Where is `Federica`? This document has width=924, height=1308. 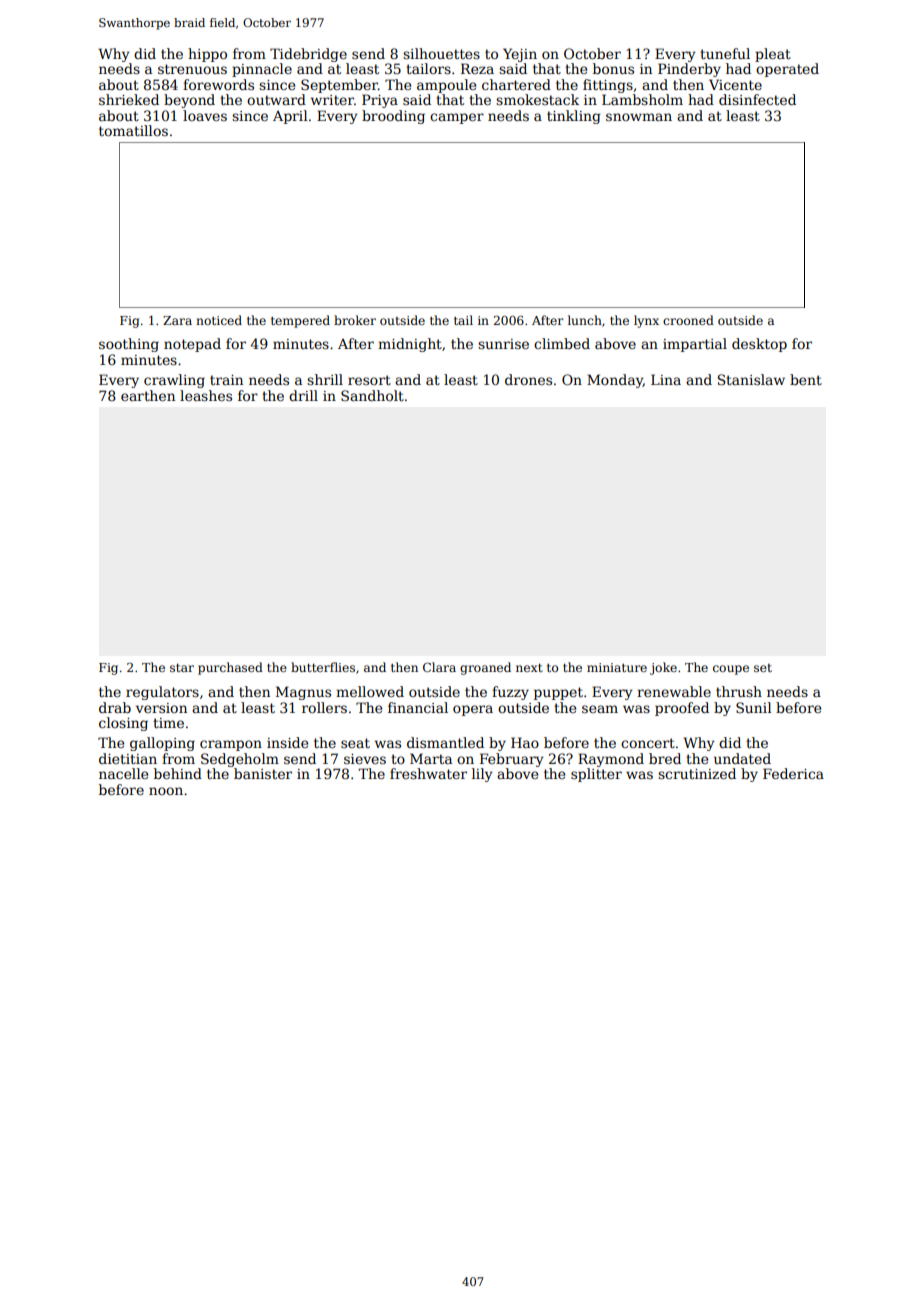 Federica is located at coordinates (793, 773).
